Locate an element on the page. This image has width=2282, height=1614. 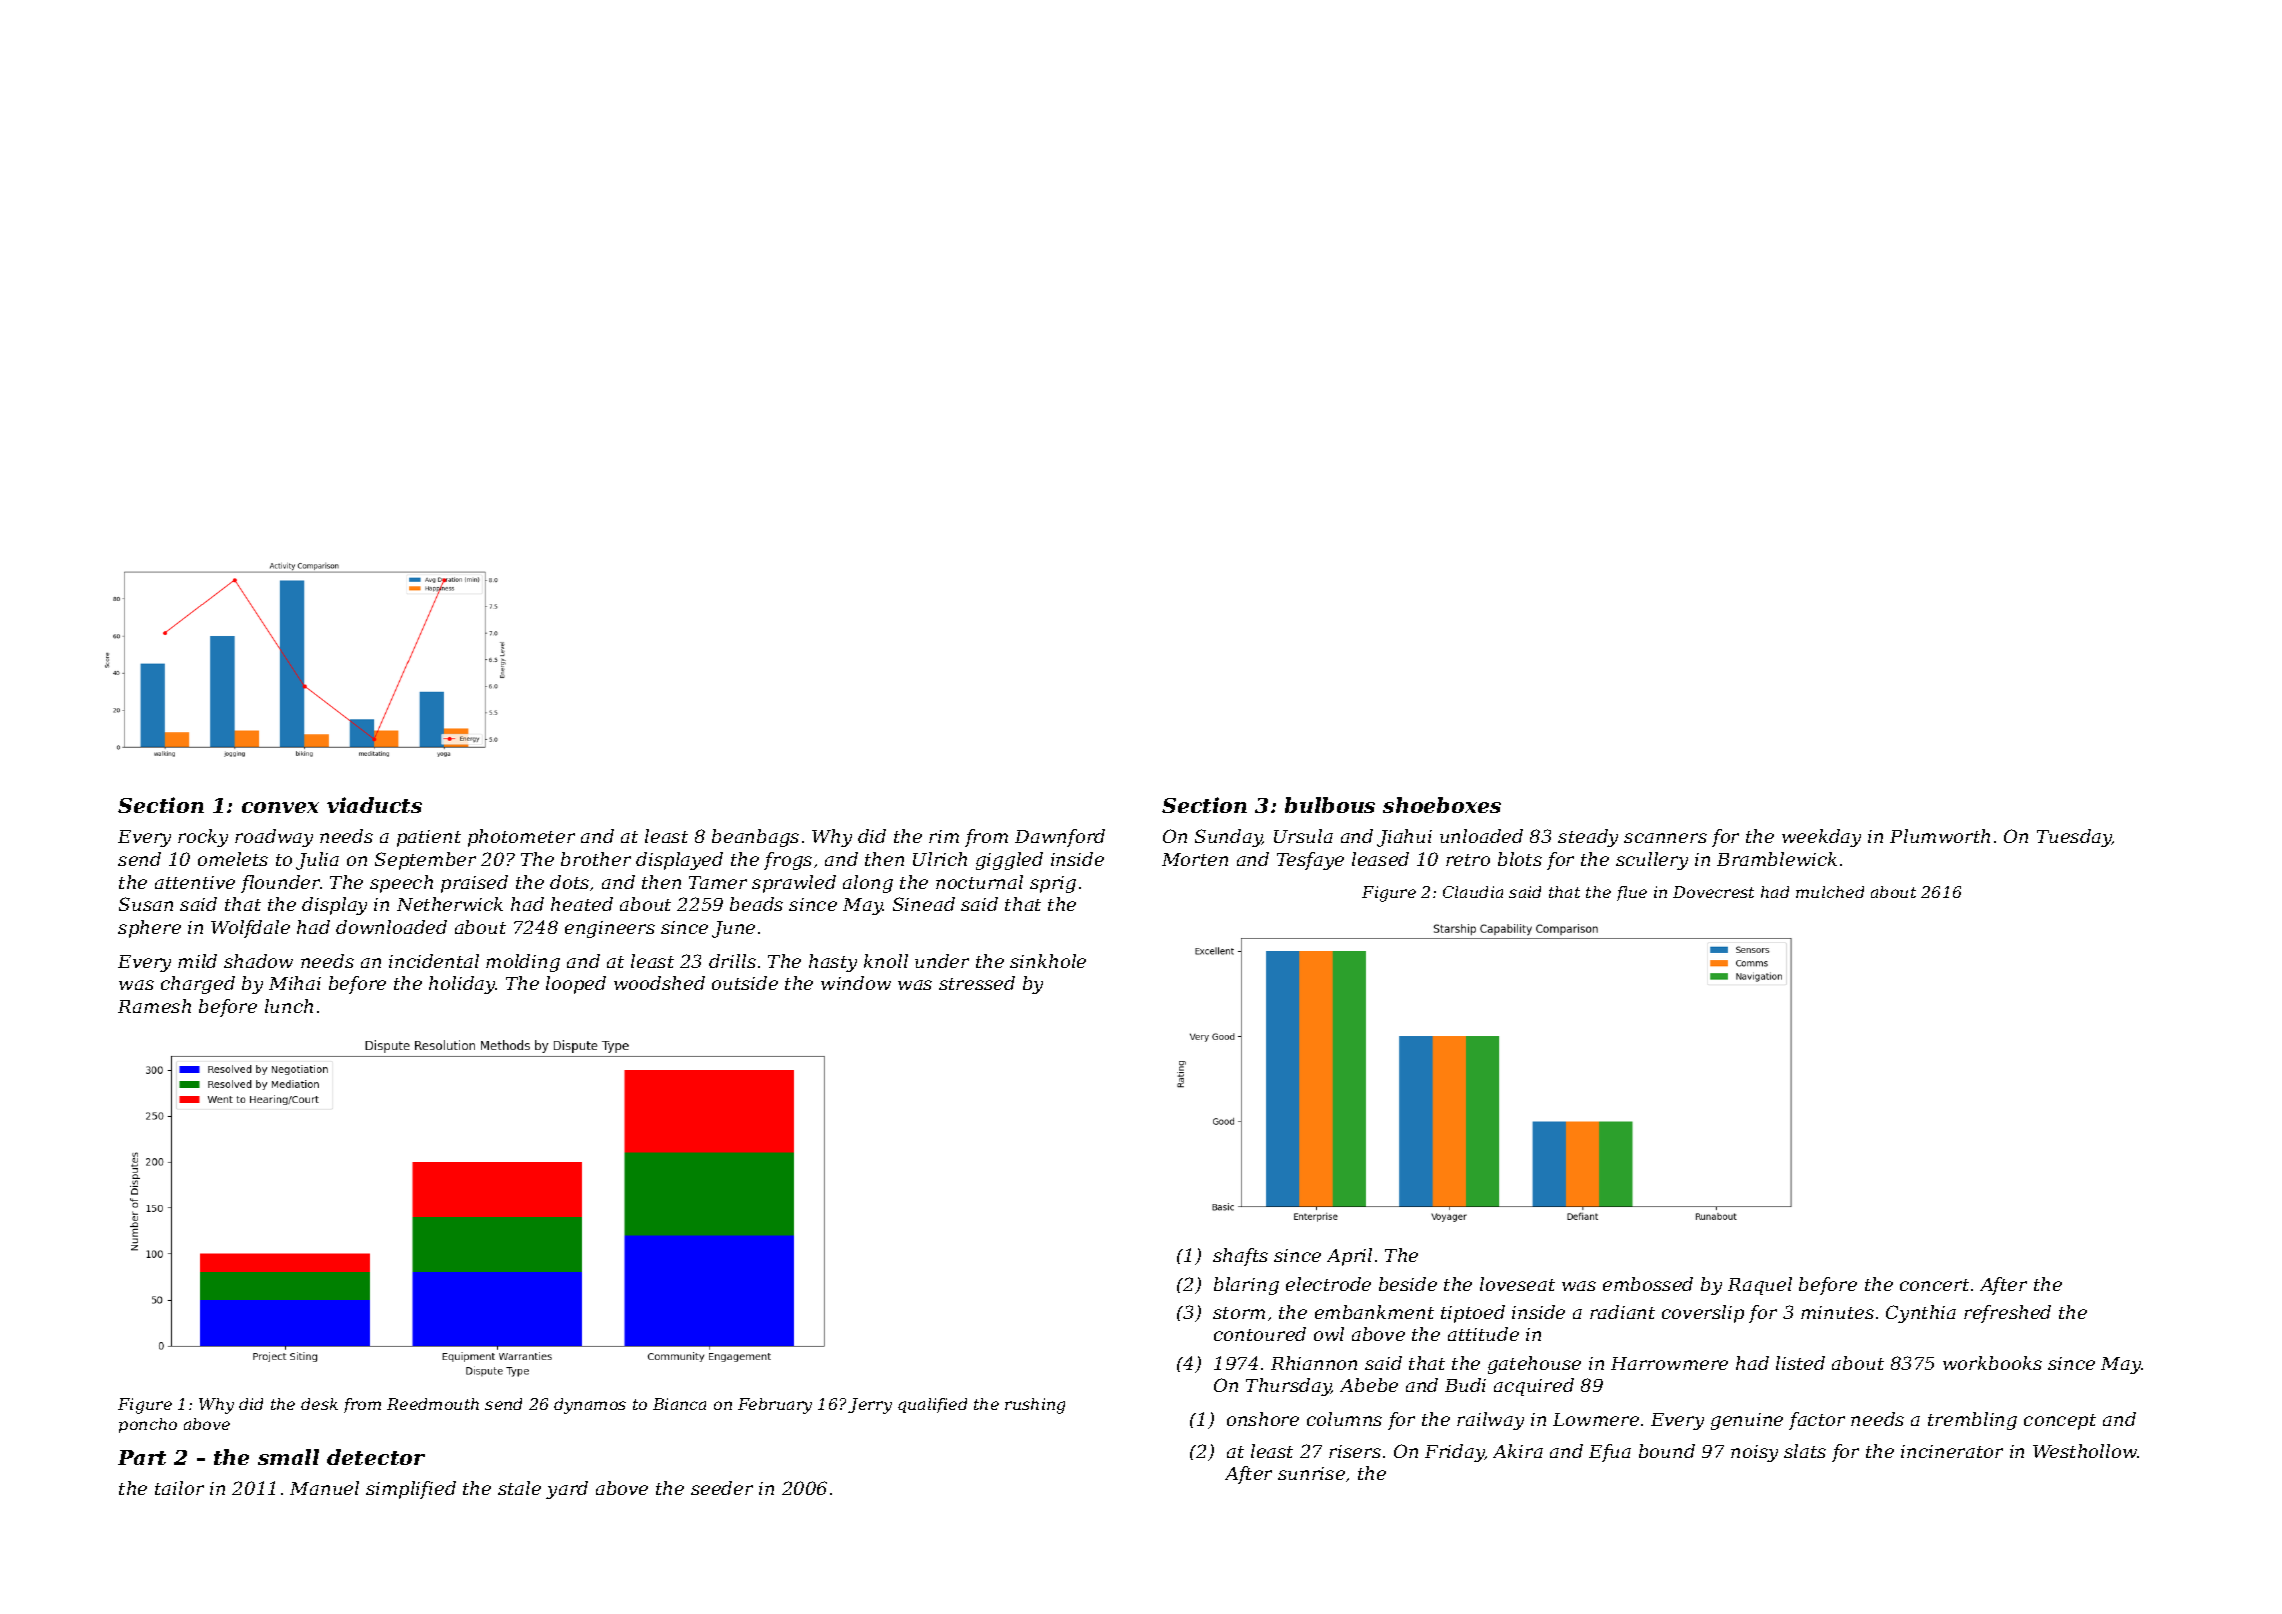
stressed is located at coordinates (977, 983).
